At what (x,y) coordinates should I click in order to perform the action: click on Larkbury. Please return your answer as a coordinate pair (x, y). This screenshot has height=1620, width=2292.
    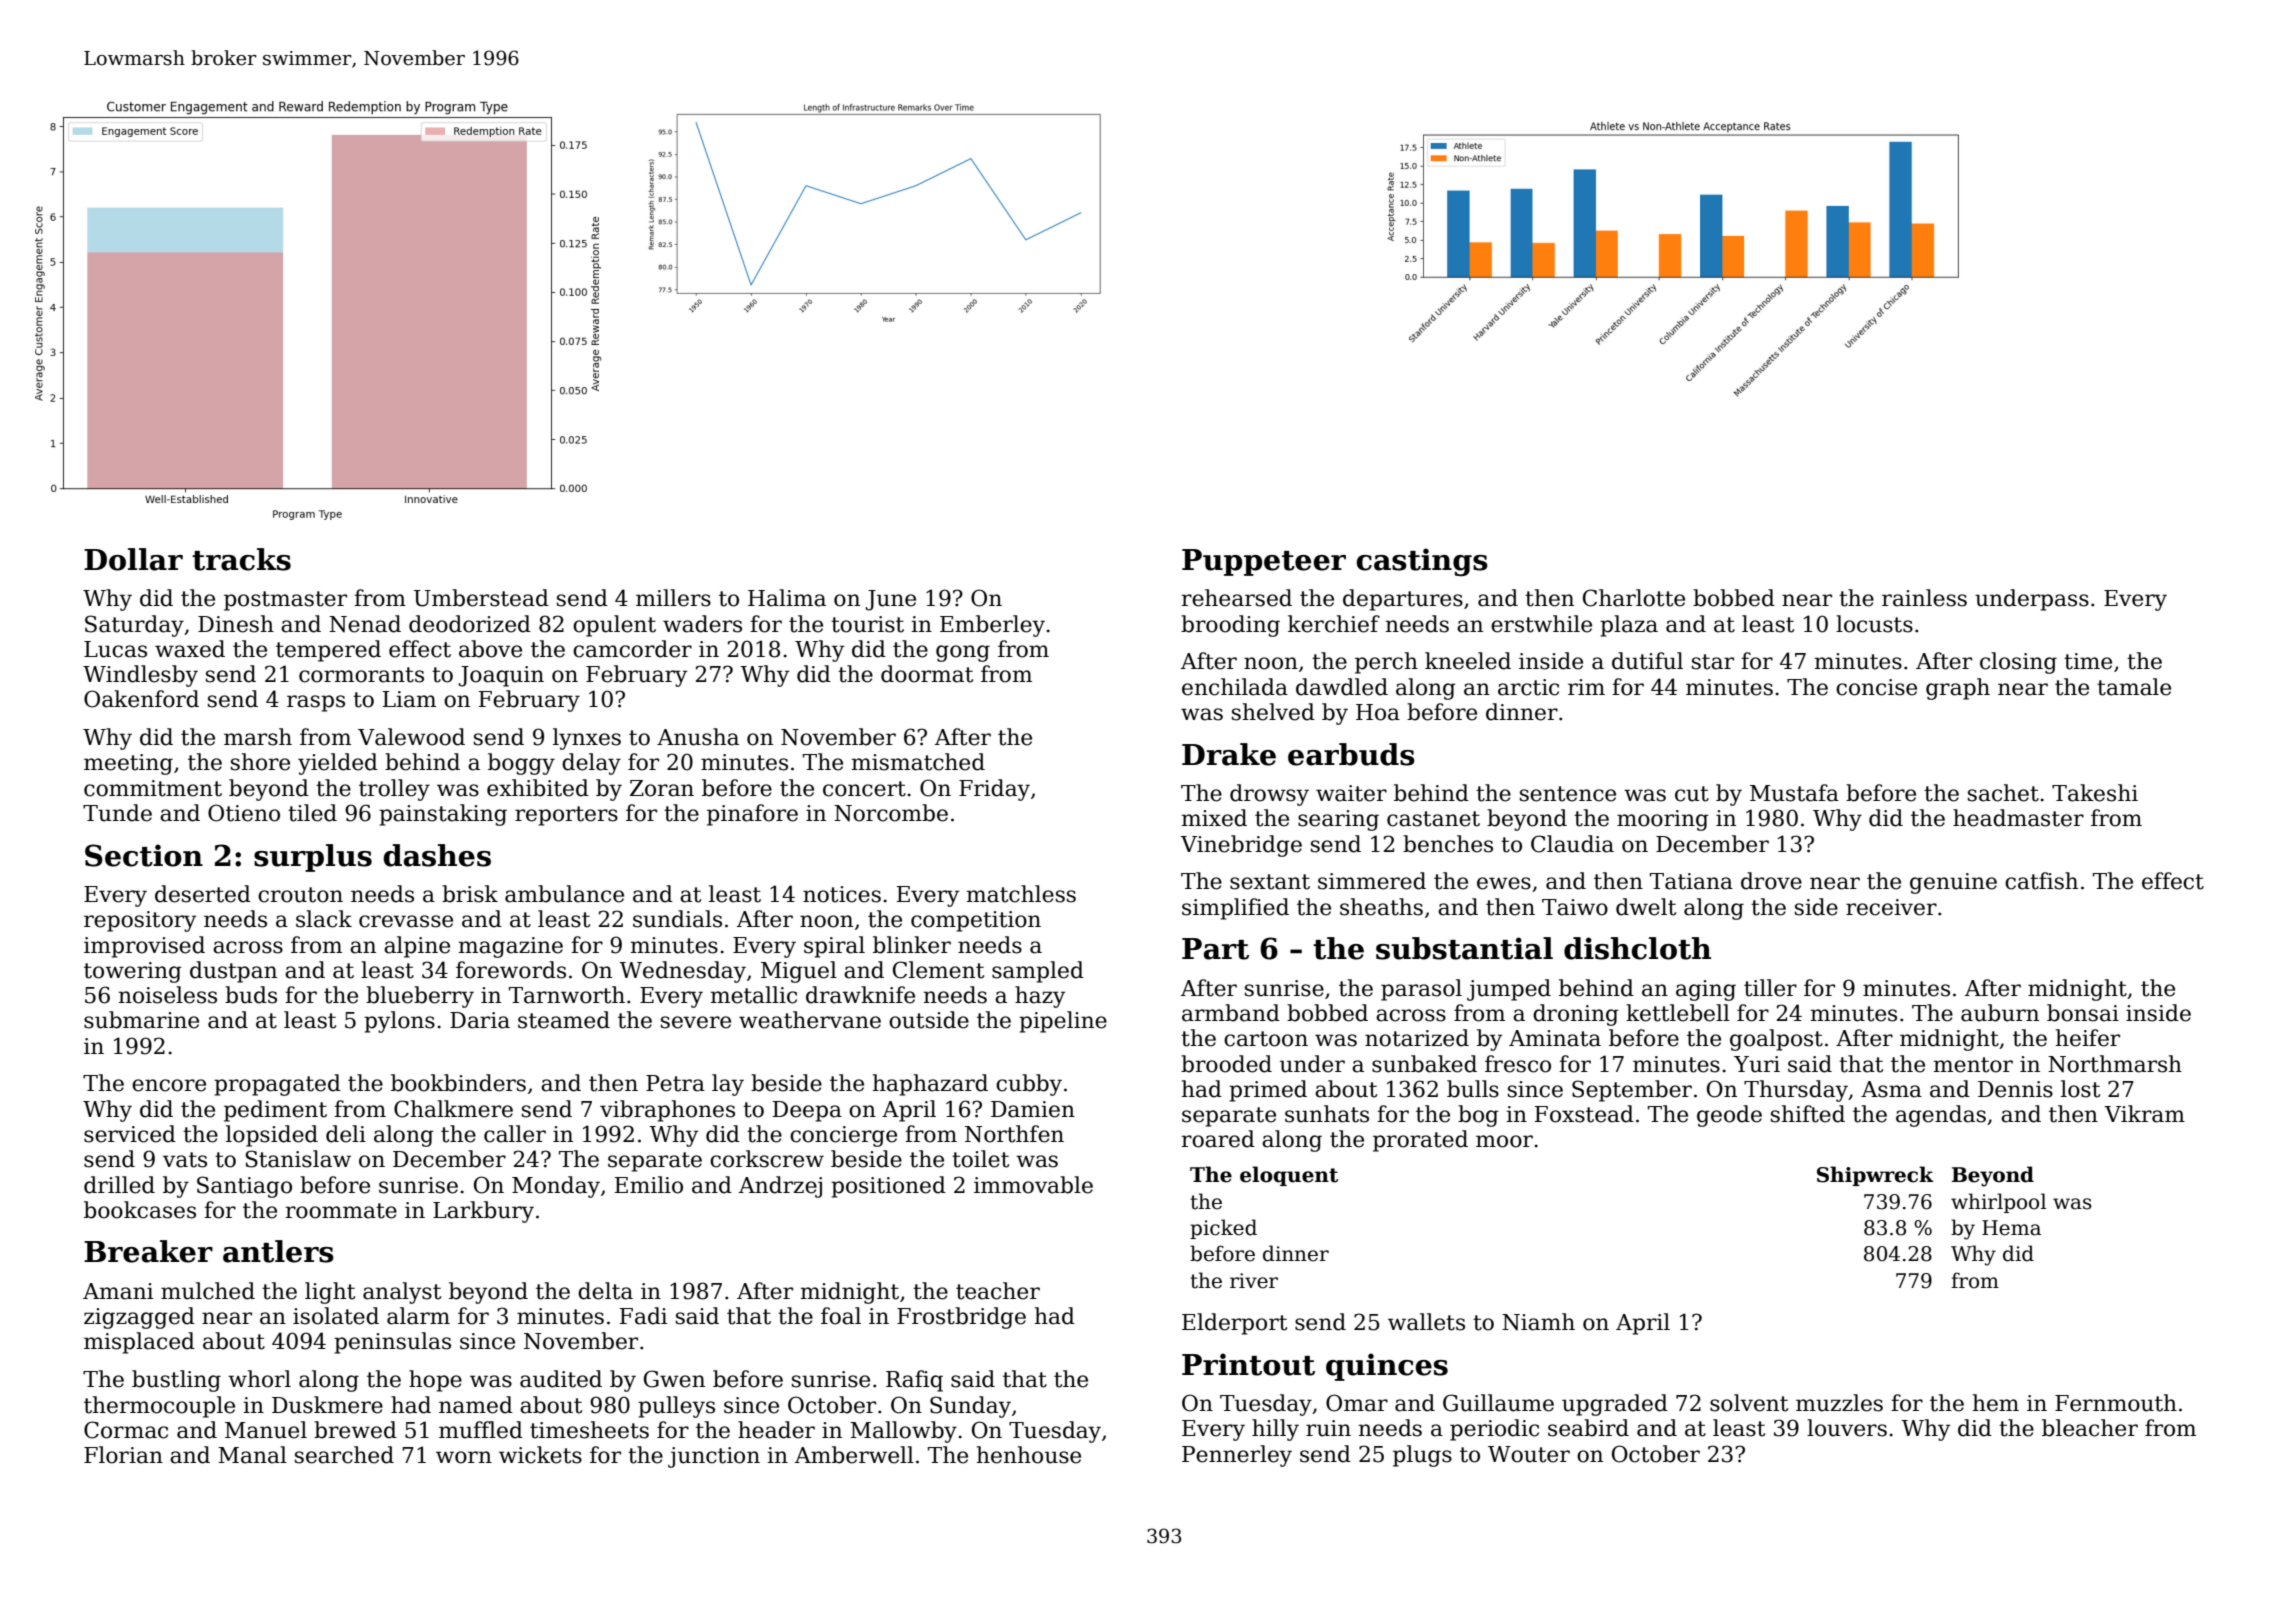
    Looking at the image, I should click on (483, 1212).
